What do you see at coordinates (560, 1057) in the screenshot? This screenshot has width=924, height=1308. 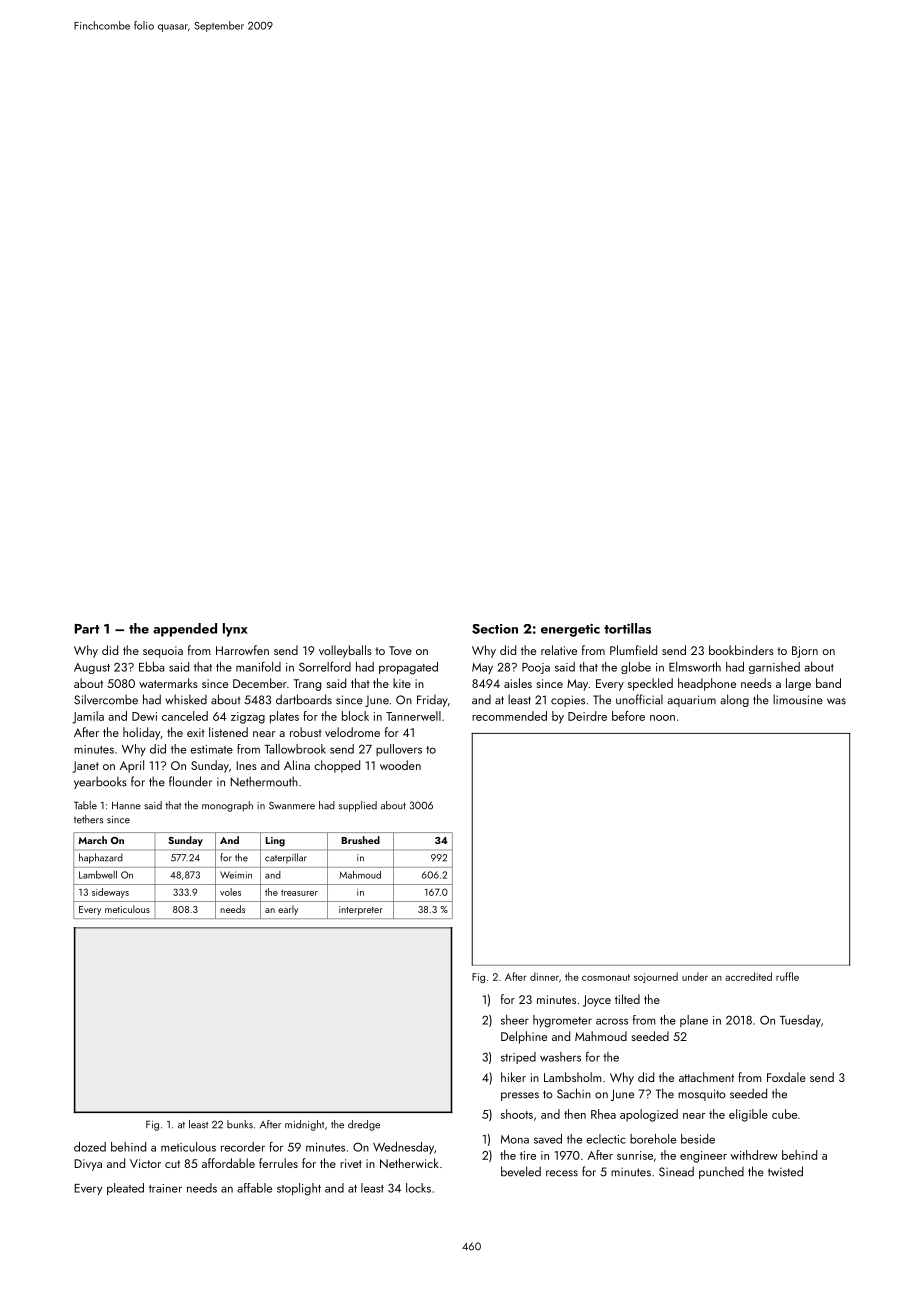 I see `washers` at bounding box center [560, 1057].
